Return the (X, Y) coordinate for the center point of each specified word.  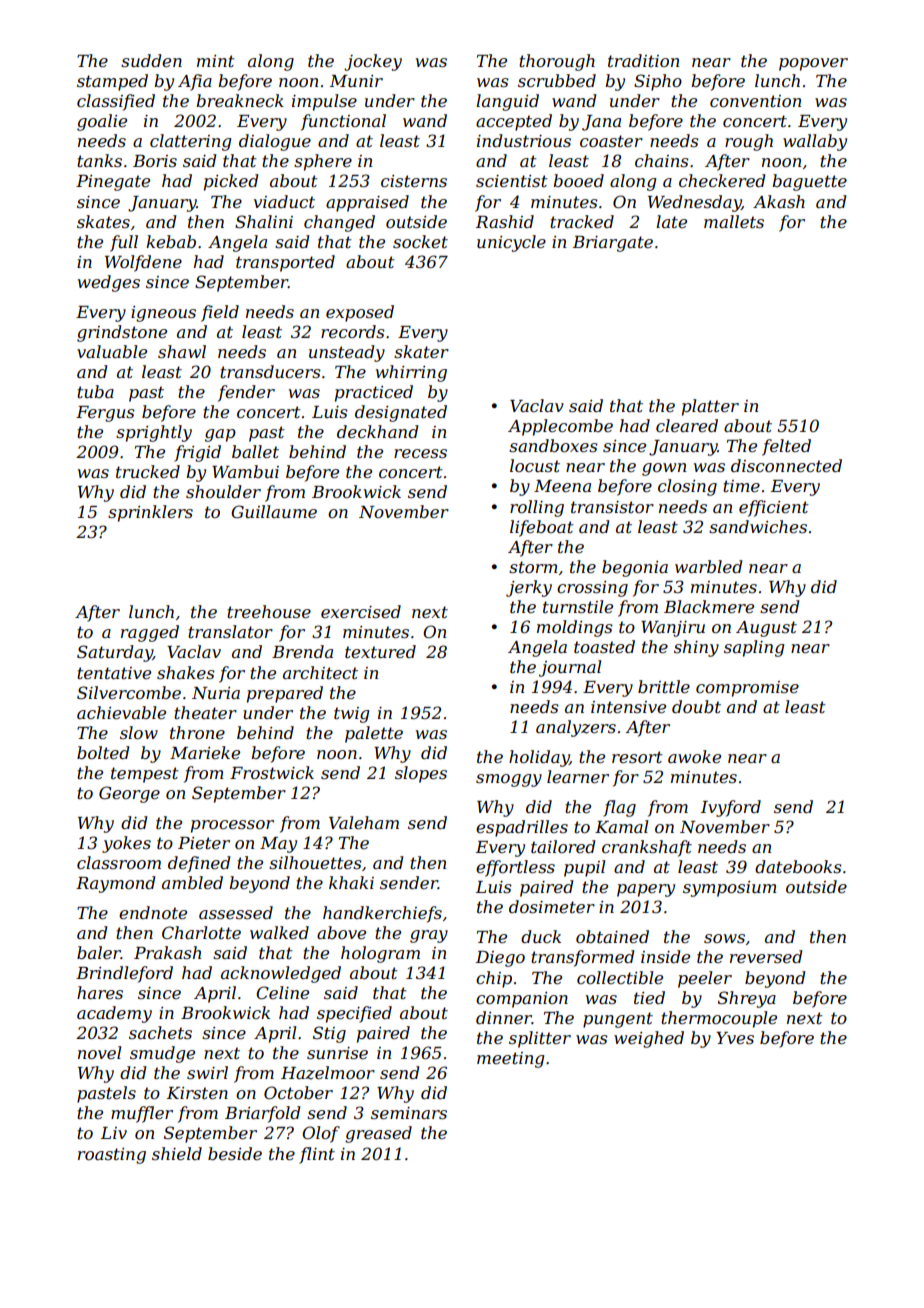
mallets (734, 221)
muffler (142, 1114)
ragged (150, 633)
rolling (537, 508)
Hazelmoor (328, 1073)
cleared (687, 425)
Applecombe (560, 427)
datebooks (798, 866)
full (124, 243)
